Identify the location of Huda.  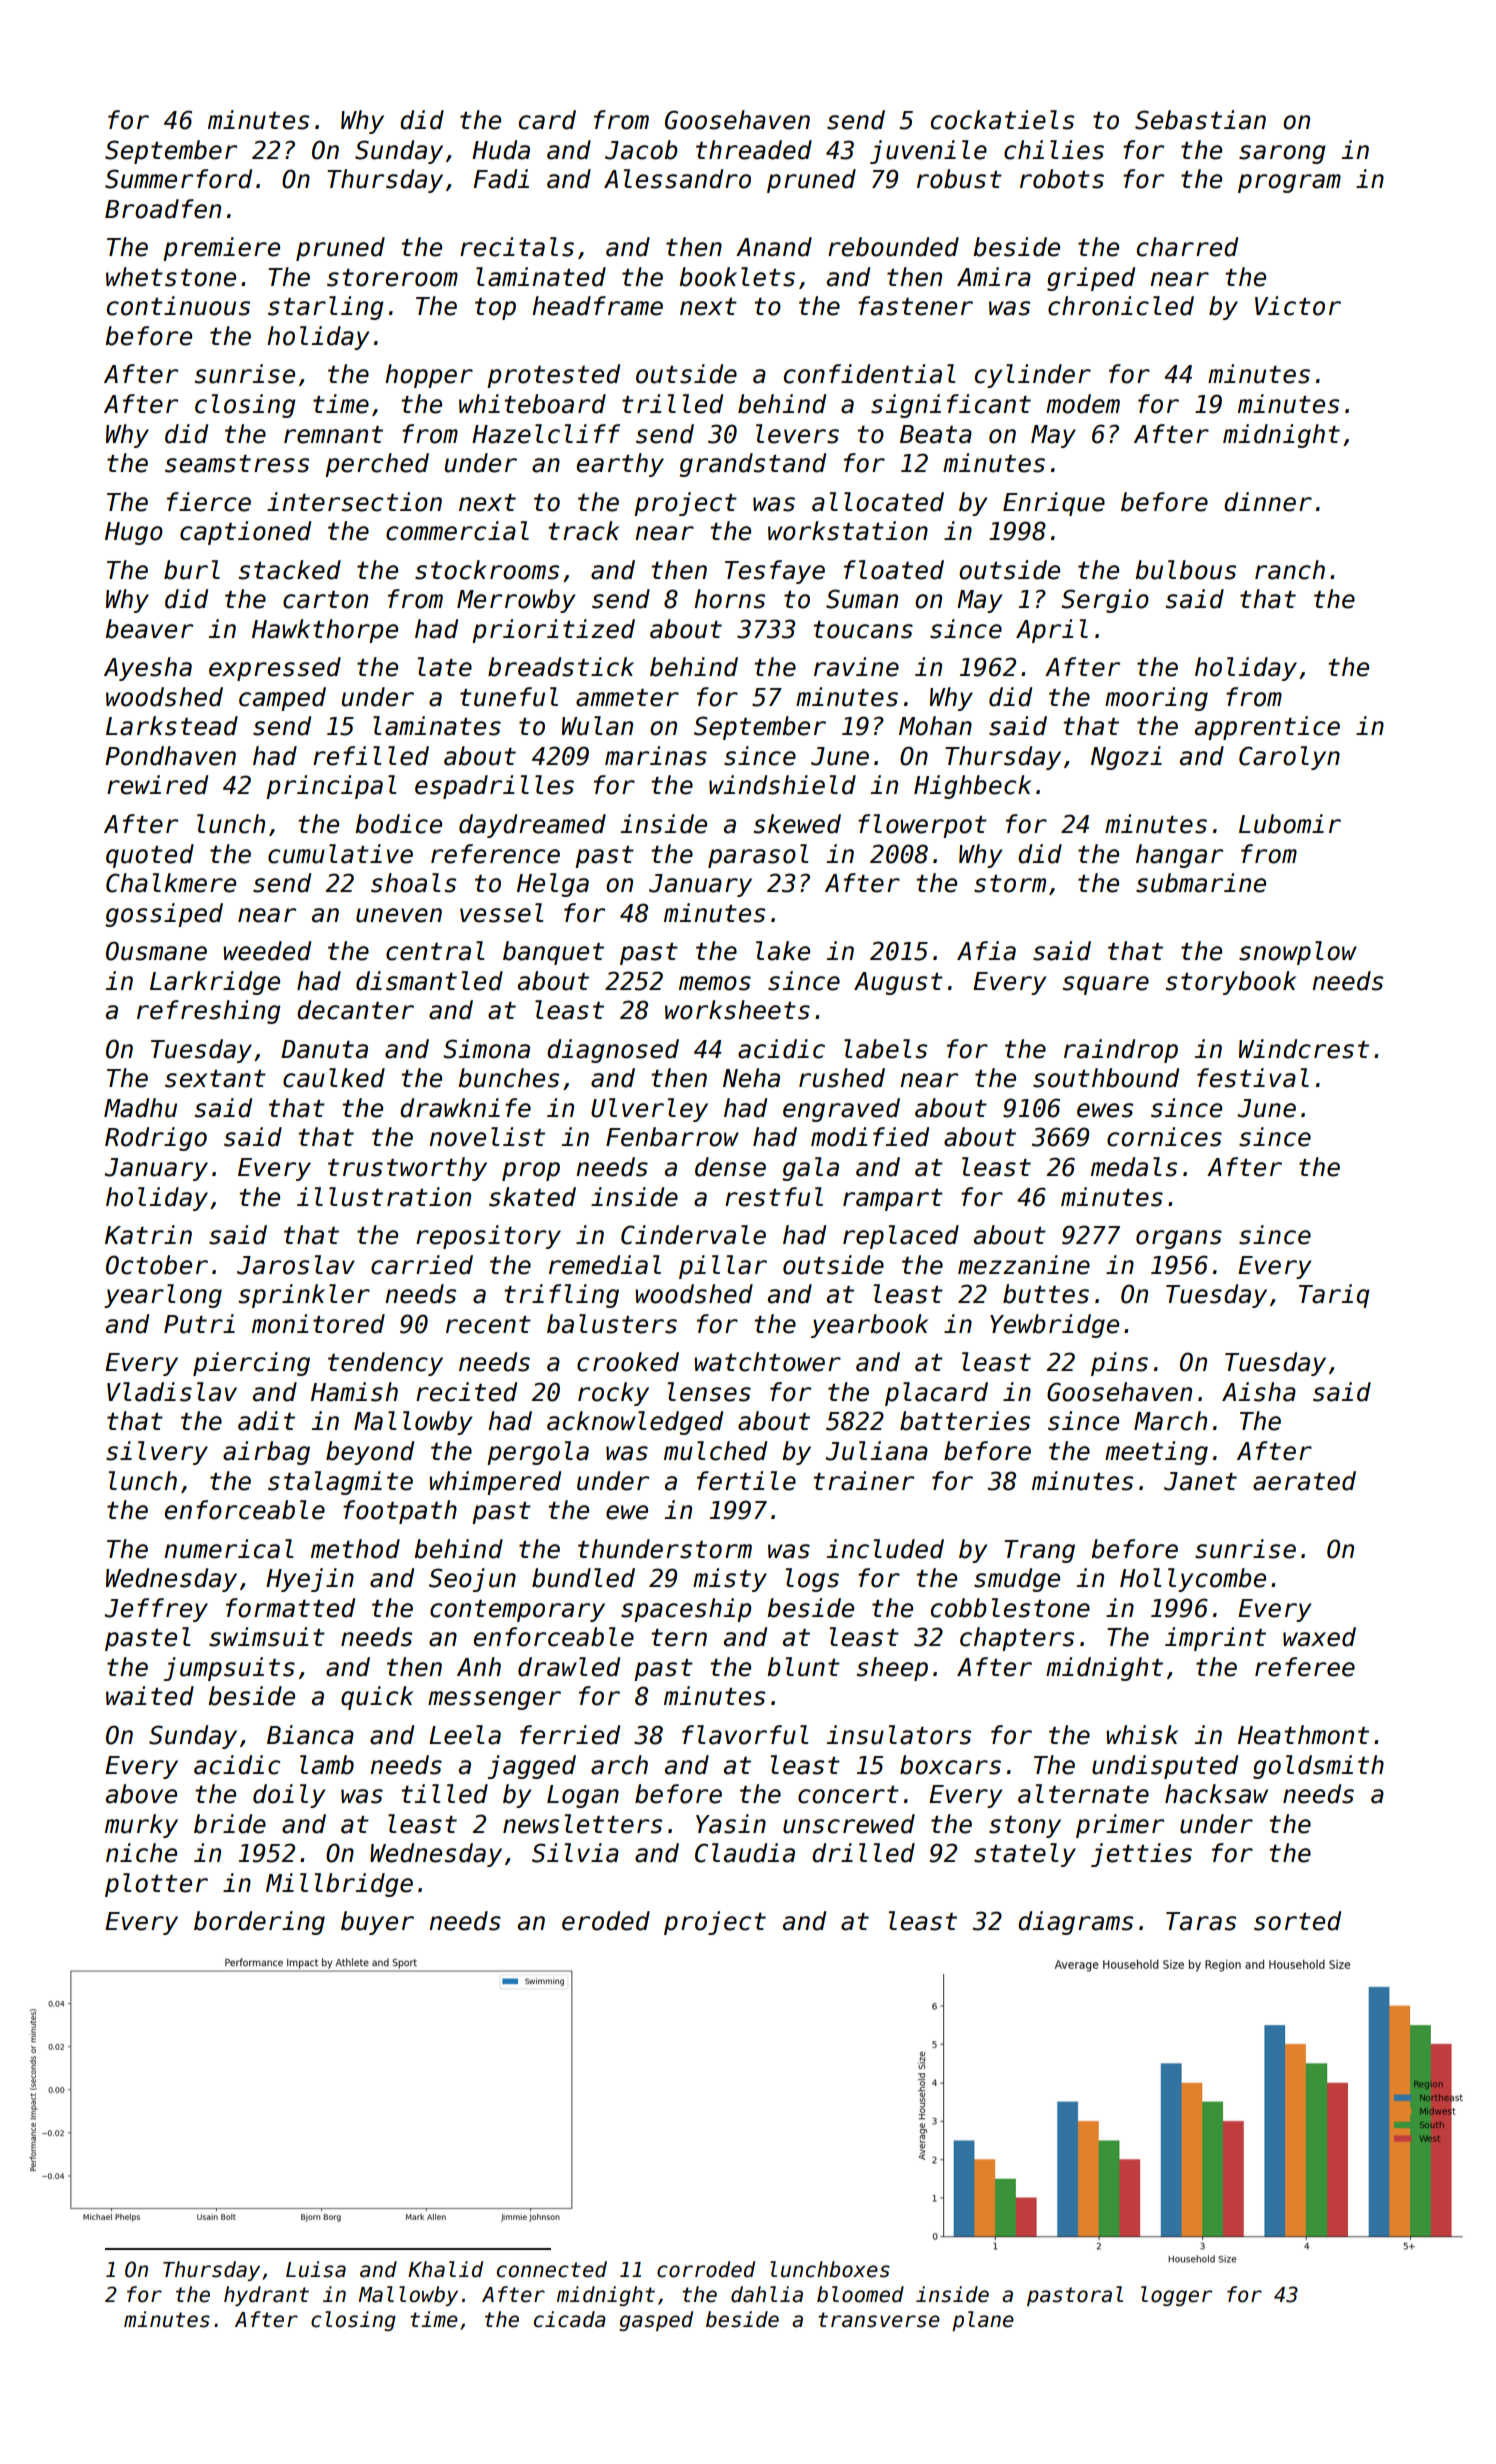
(501, 150).
